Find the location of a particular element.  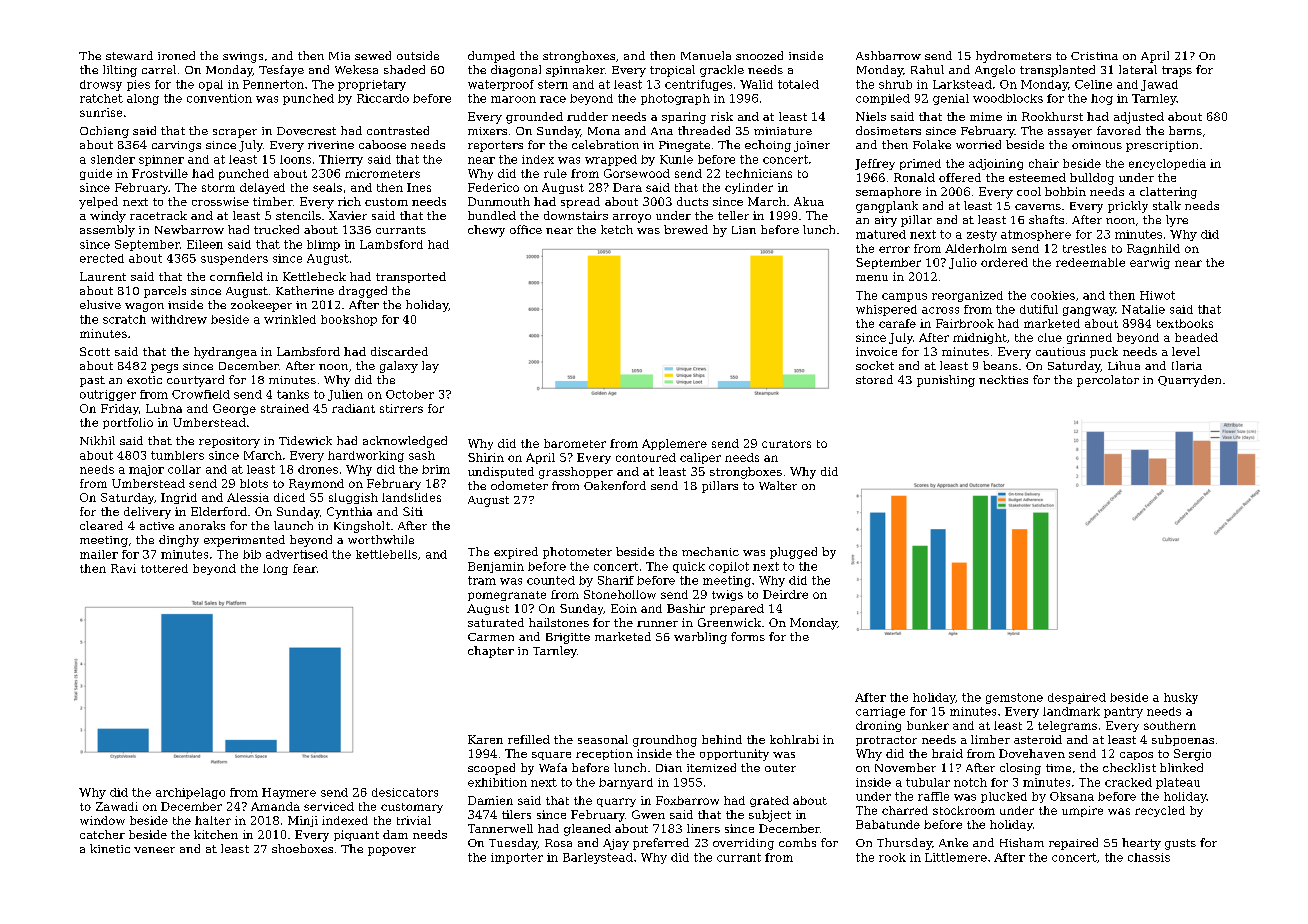

Tannerwell is located at coordinates (500, 828).
